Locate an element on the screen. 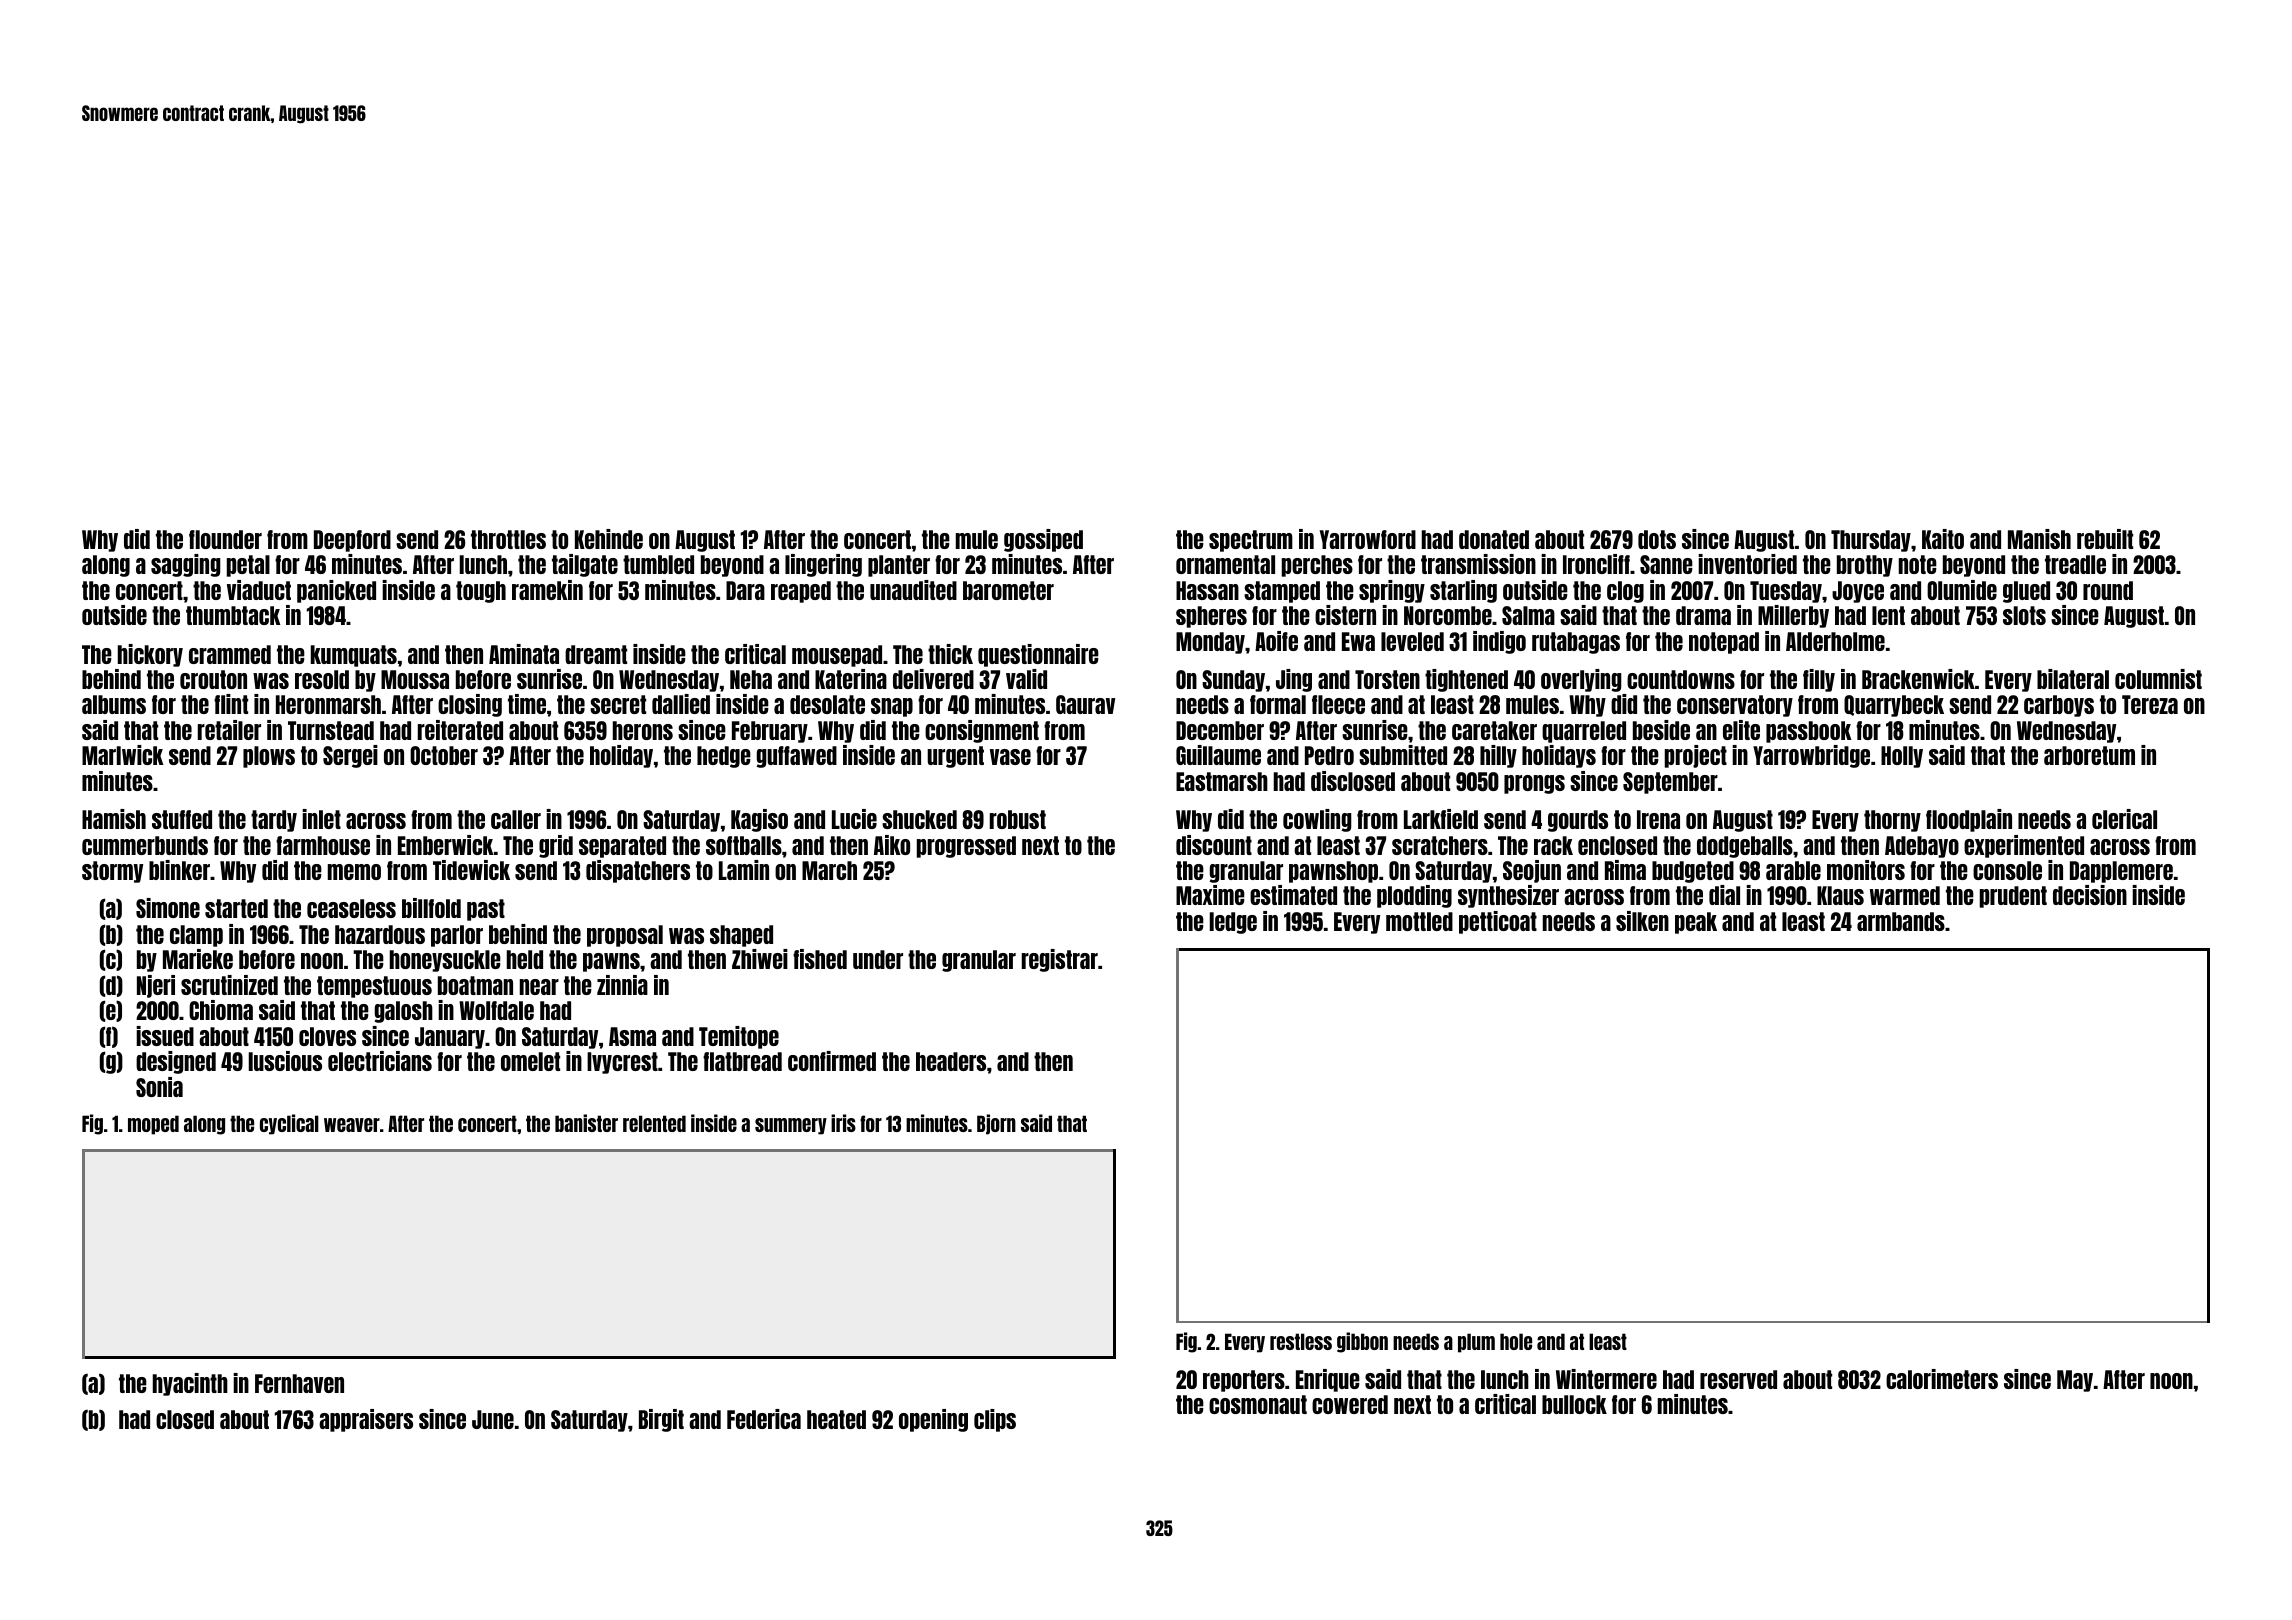 The image size is (2292, 1620). peak is located at coordinates (1696, 923).
